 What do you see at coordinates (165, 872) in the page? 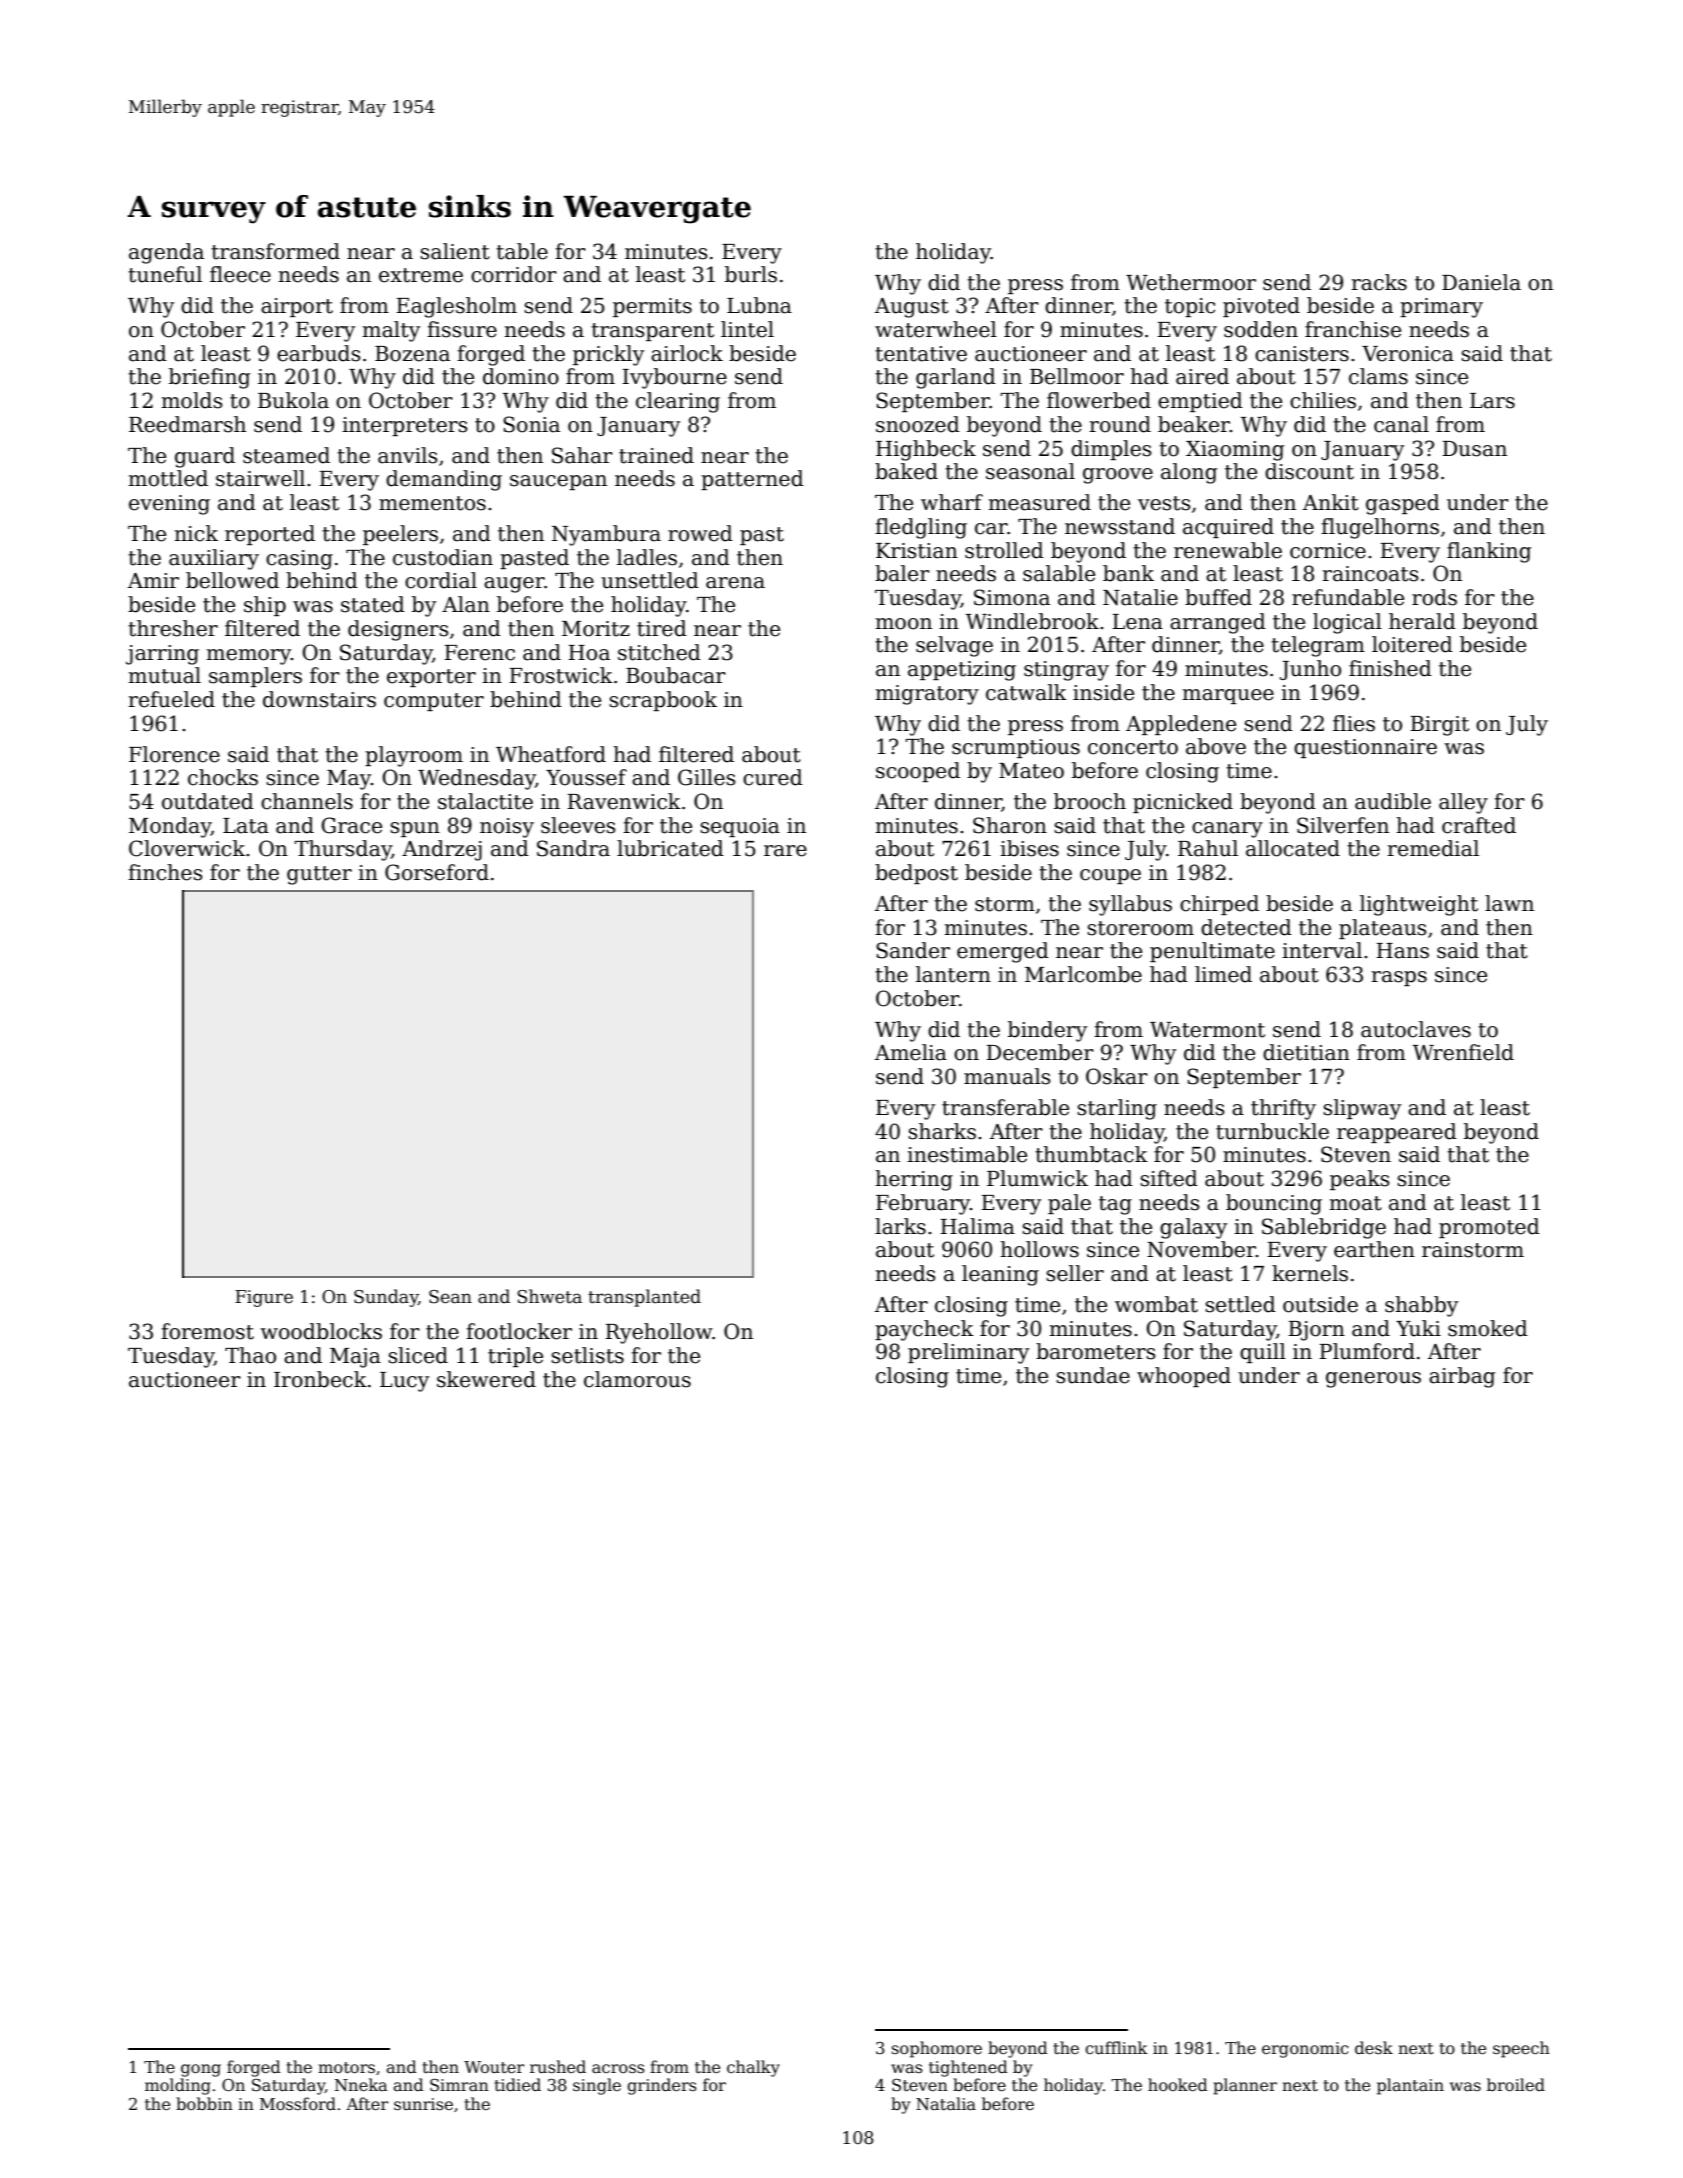
I see `finches` at bounding box center [165, 872].
